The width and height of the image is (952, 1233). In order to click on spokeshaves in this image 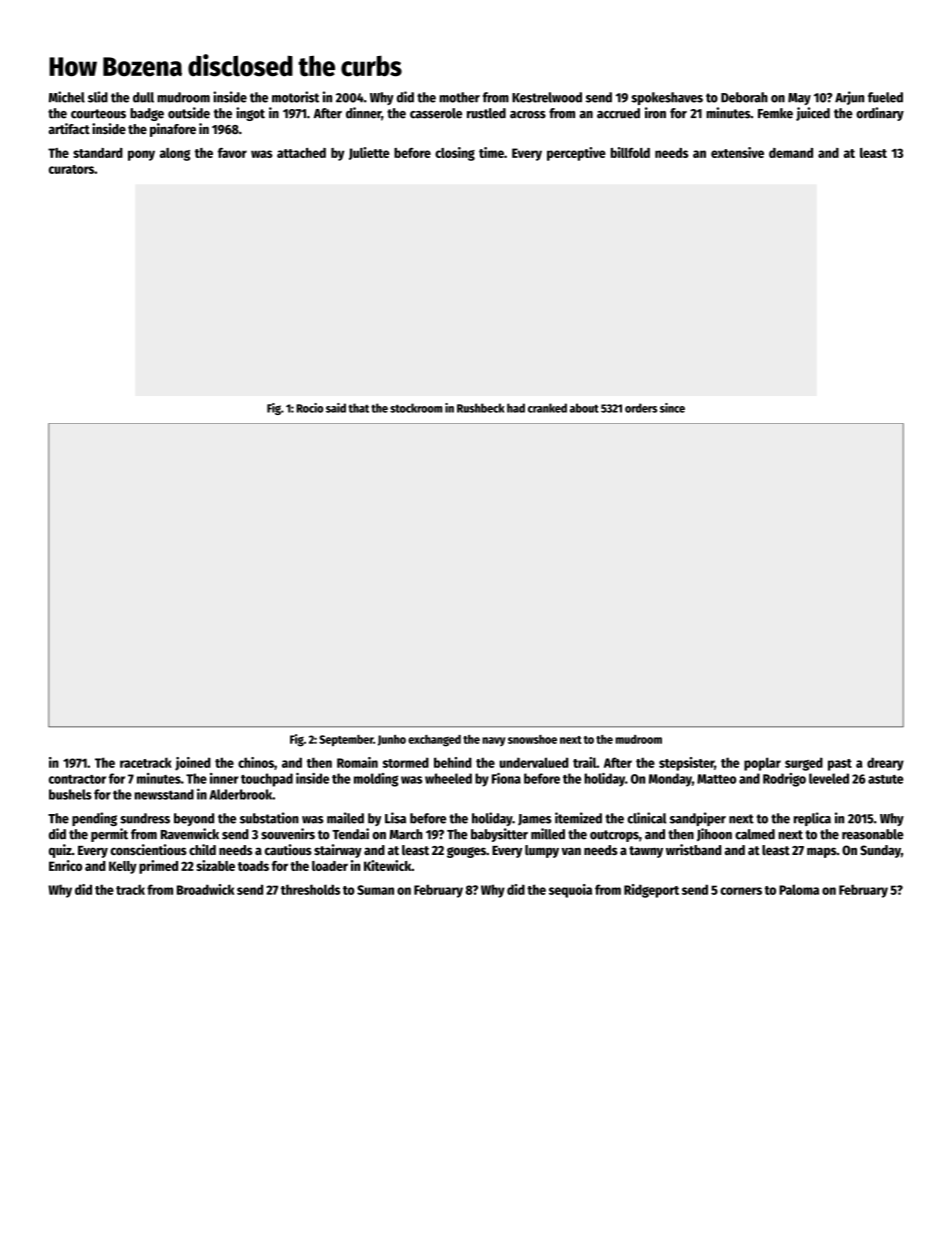, I will do `click(667, 98)`.
